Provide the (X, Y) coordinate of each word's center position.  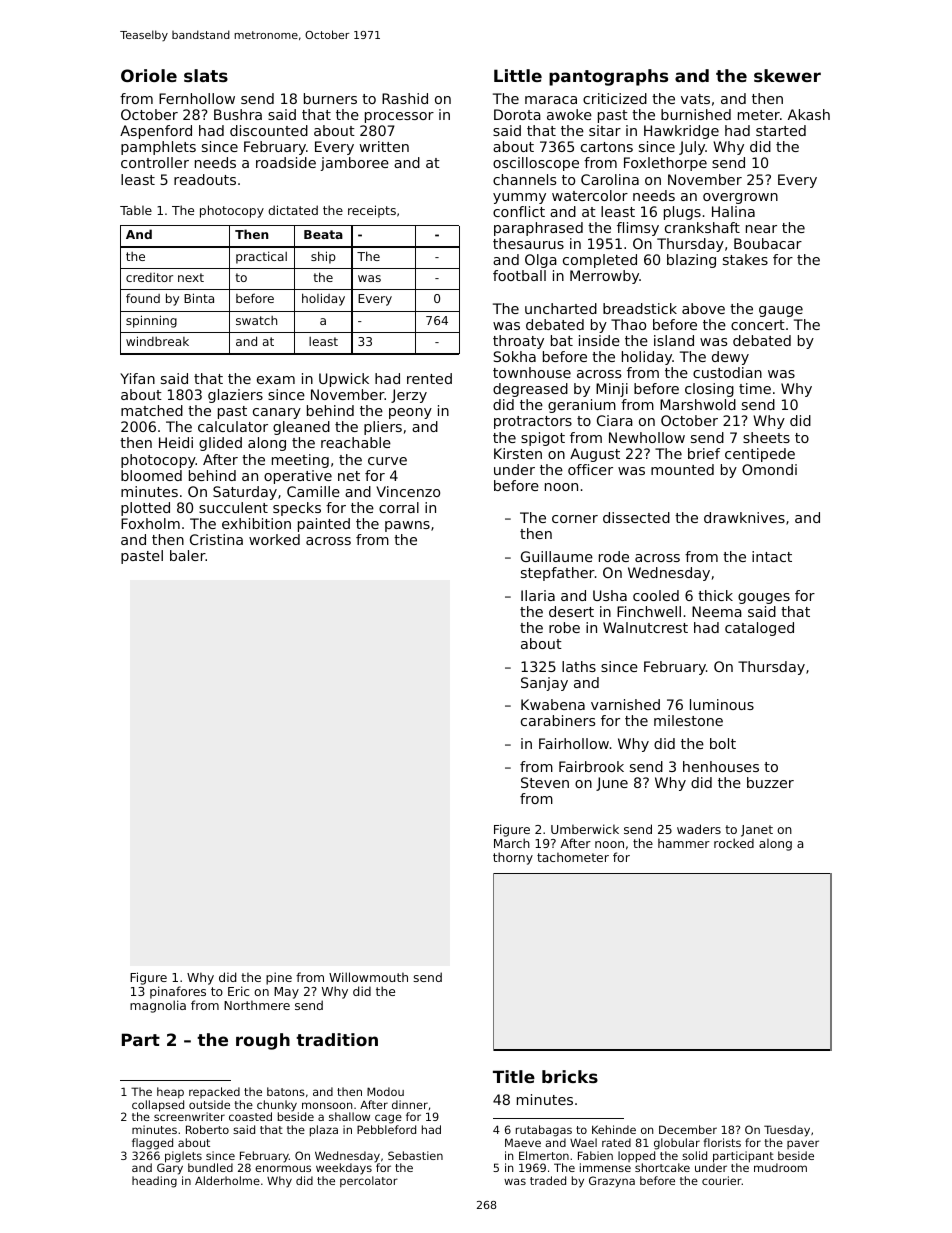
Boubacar (768, 243)
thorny (513, 858)
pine (279, 978)
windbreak (157, 341)
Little (518, 75)
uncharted (561, 308)
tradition (337, 1039)
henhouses (721, 766)
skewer (787, 75)
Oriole (149, 75)
